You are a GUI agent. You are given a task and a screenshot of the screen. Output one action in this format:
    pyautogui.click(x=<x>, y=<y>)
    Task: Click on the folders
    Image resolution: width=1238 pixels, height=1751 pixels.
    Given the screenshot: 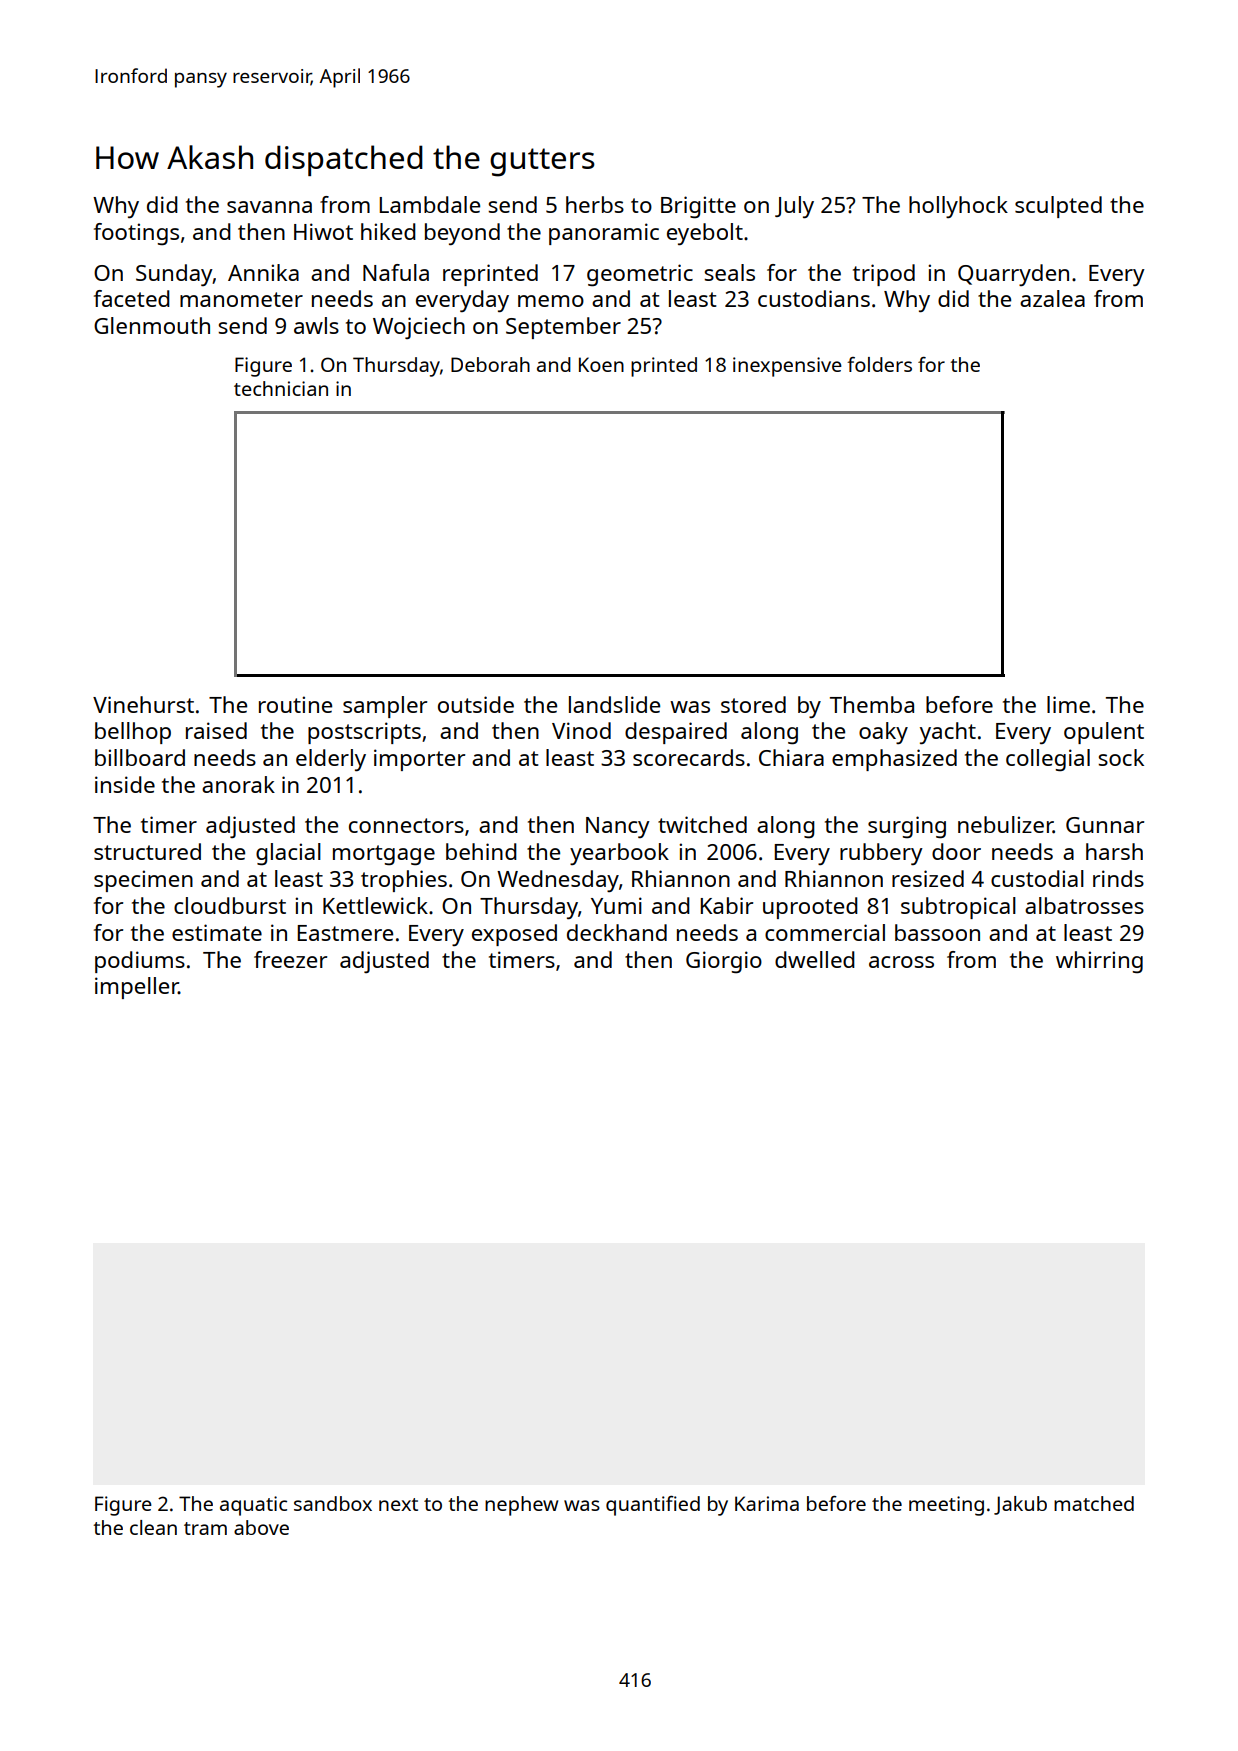 What is the action you would take?
    pyautogui.click(x=879, y=364)
